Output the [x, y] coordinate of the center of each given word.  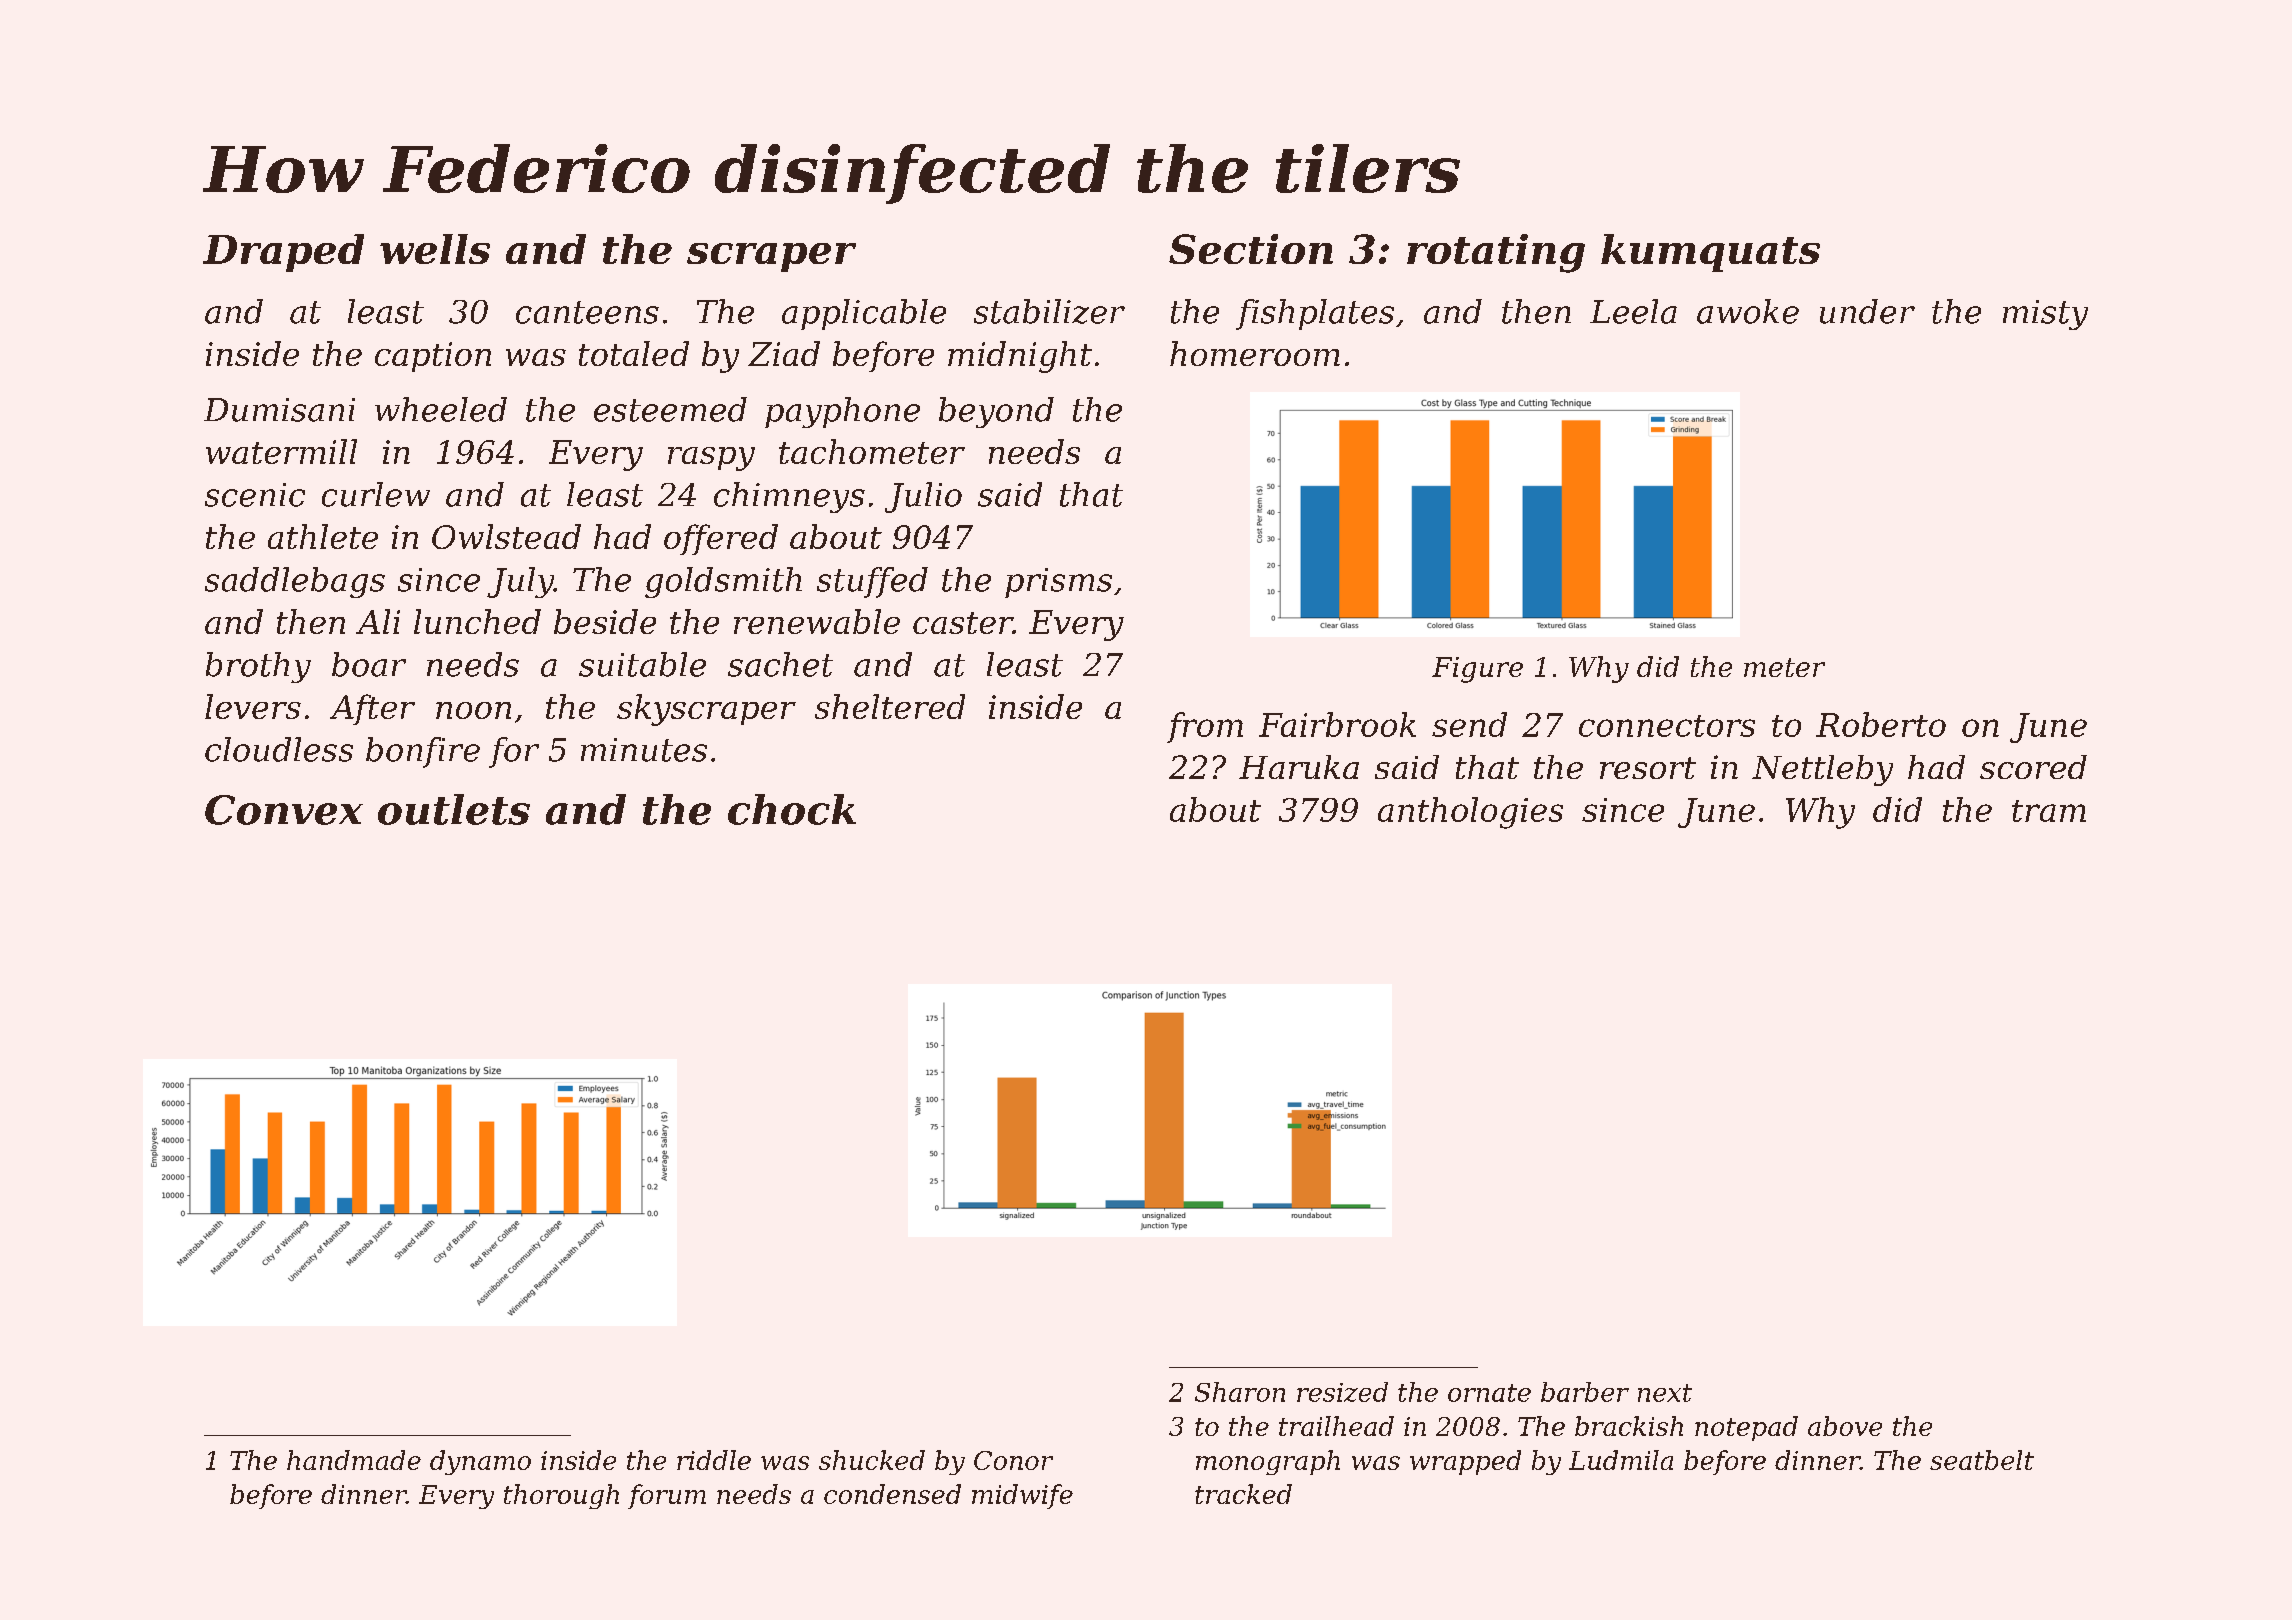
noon [473, 710]
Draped [283, 253]
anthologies [1470, 813]
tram [2049, 811]
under [1867, 311]
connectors [1667, 726]
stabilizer [1049, 311]
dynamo [480, 1462]
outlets [454, 809]
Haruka [1299, 767]
